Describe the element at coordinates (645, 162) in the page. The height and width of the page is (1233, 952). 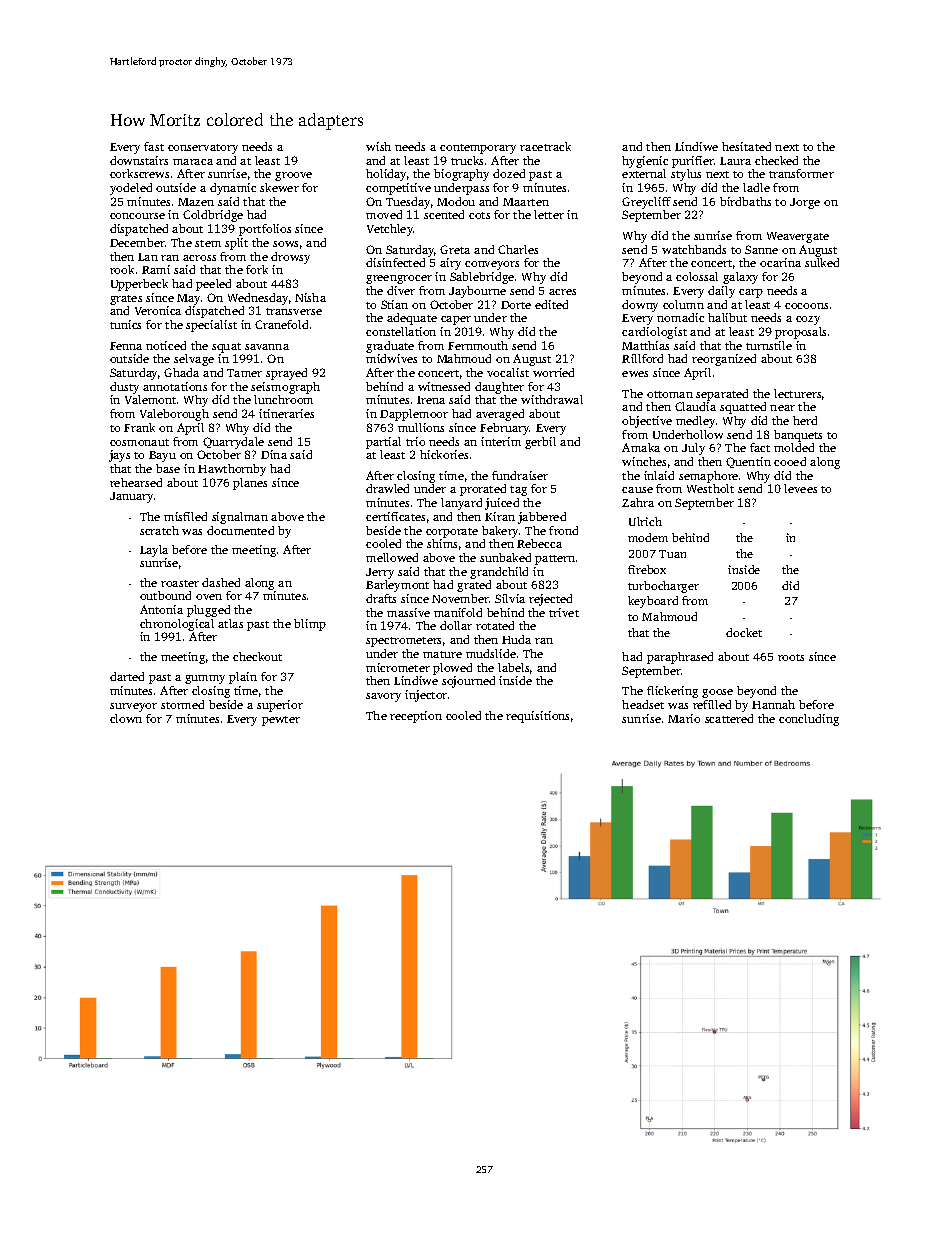
I see `hygienic` at that location.
